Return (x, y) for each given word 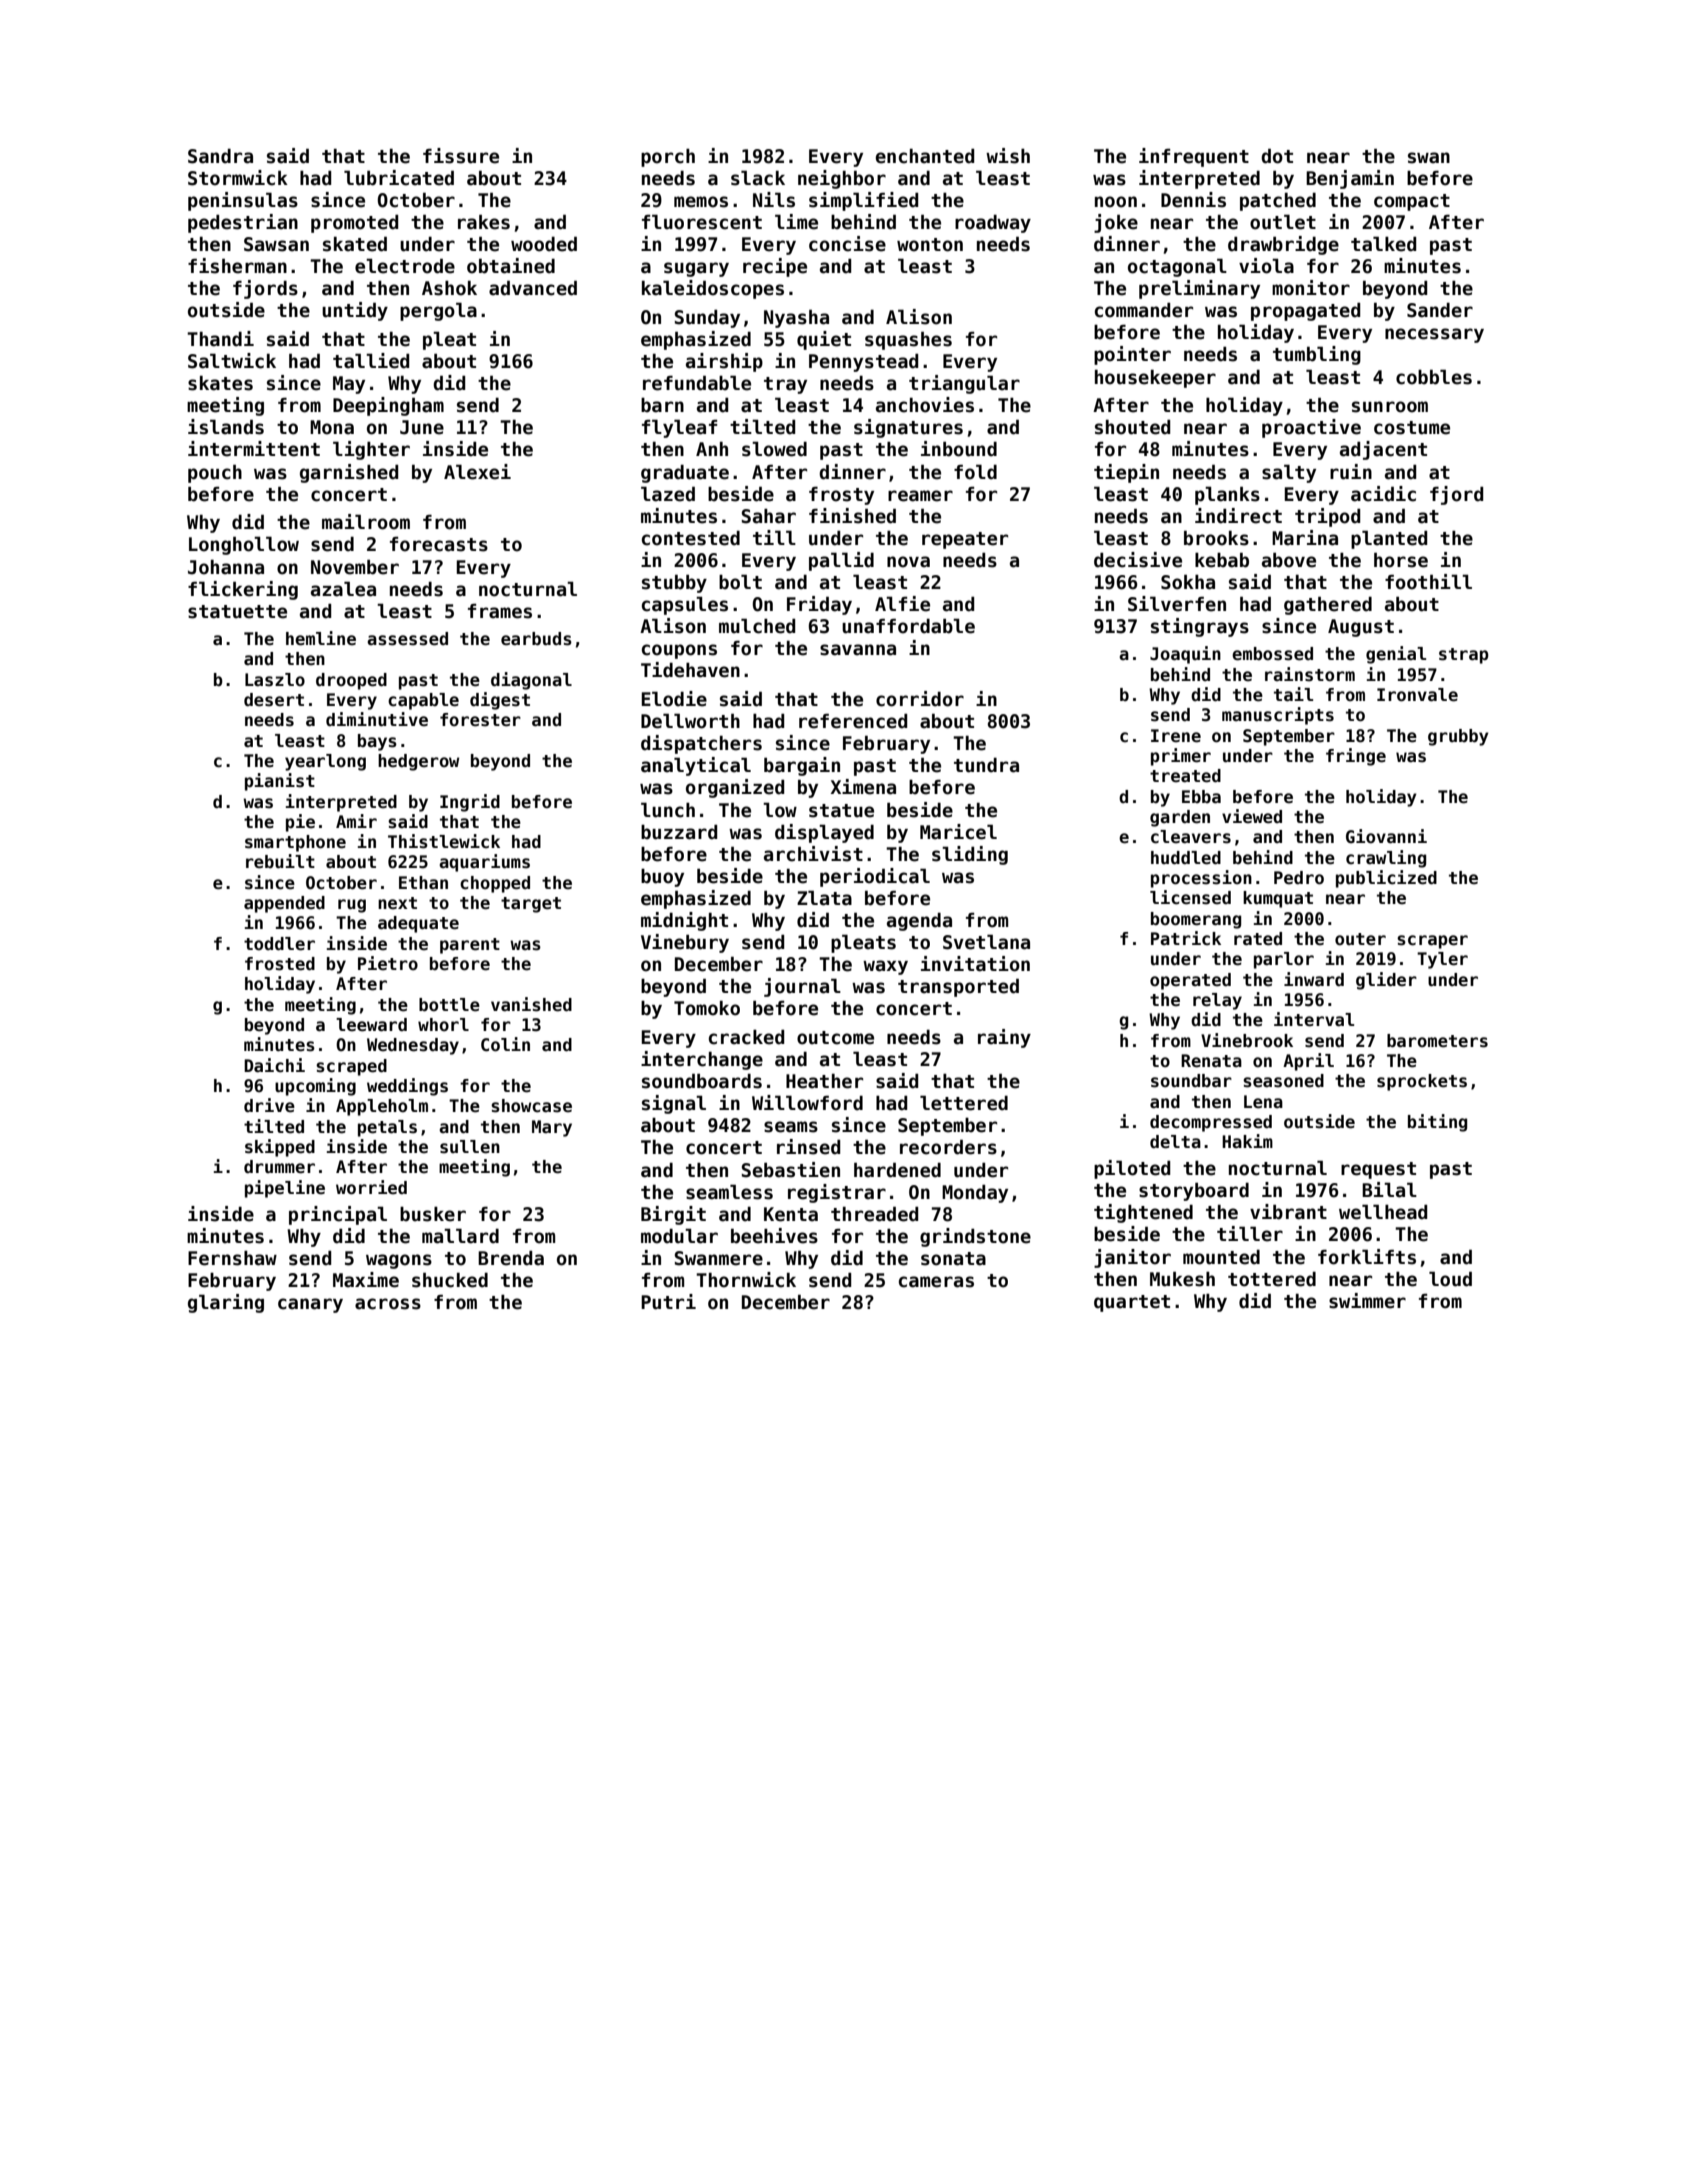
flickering (243, 590)
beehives (774, 1236)
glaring (226, 1303)
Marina (1305, 538)
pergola (438, 311)
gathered (1328, 605)
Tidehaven (690, 670)
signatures (908, 428)
